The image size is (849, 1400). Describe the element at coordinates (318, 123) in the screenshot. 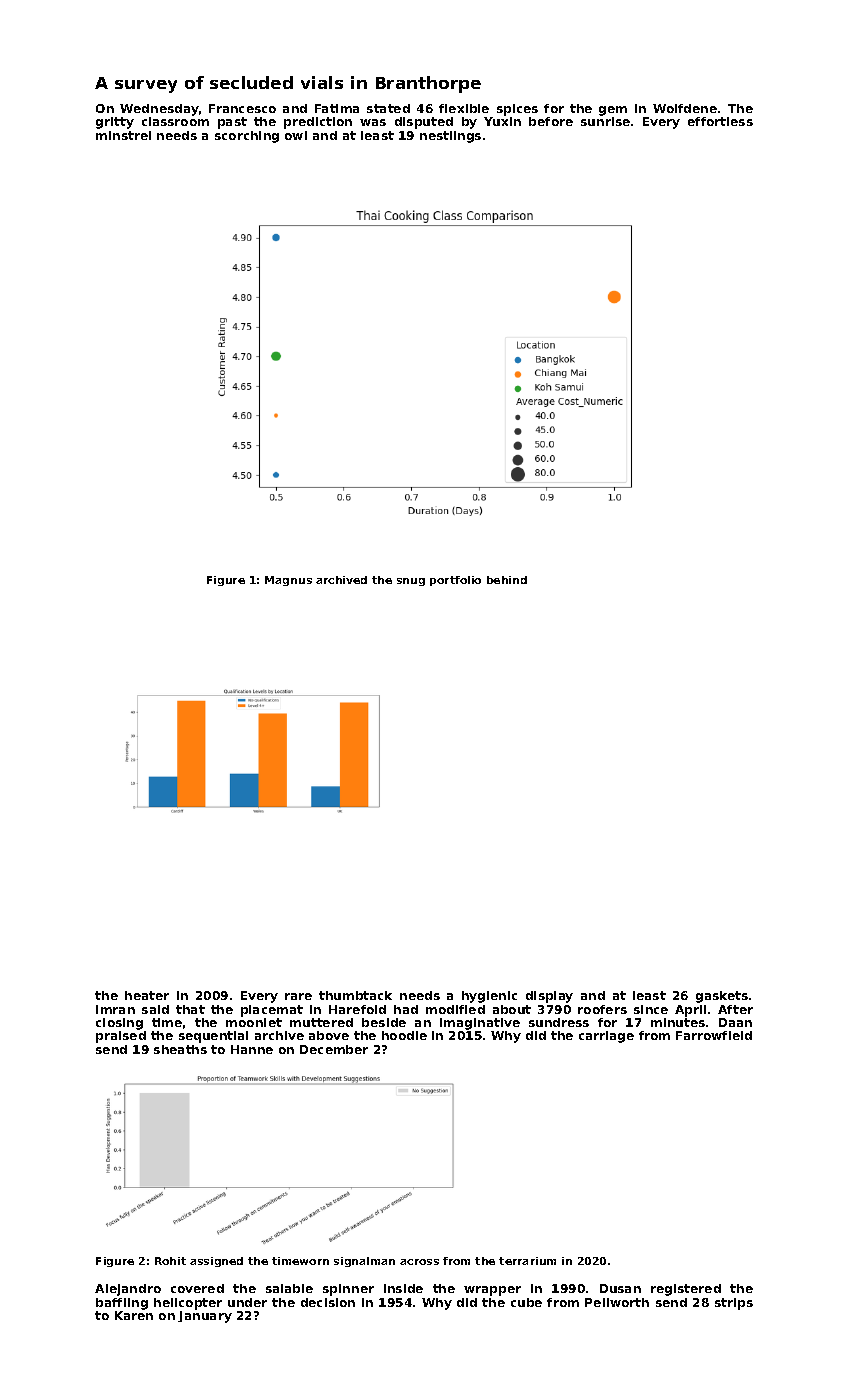

I see `prediction` at that location.
